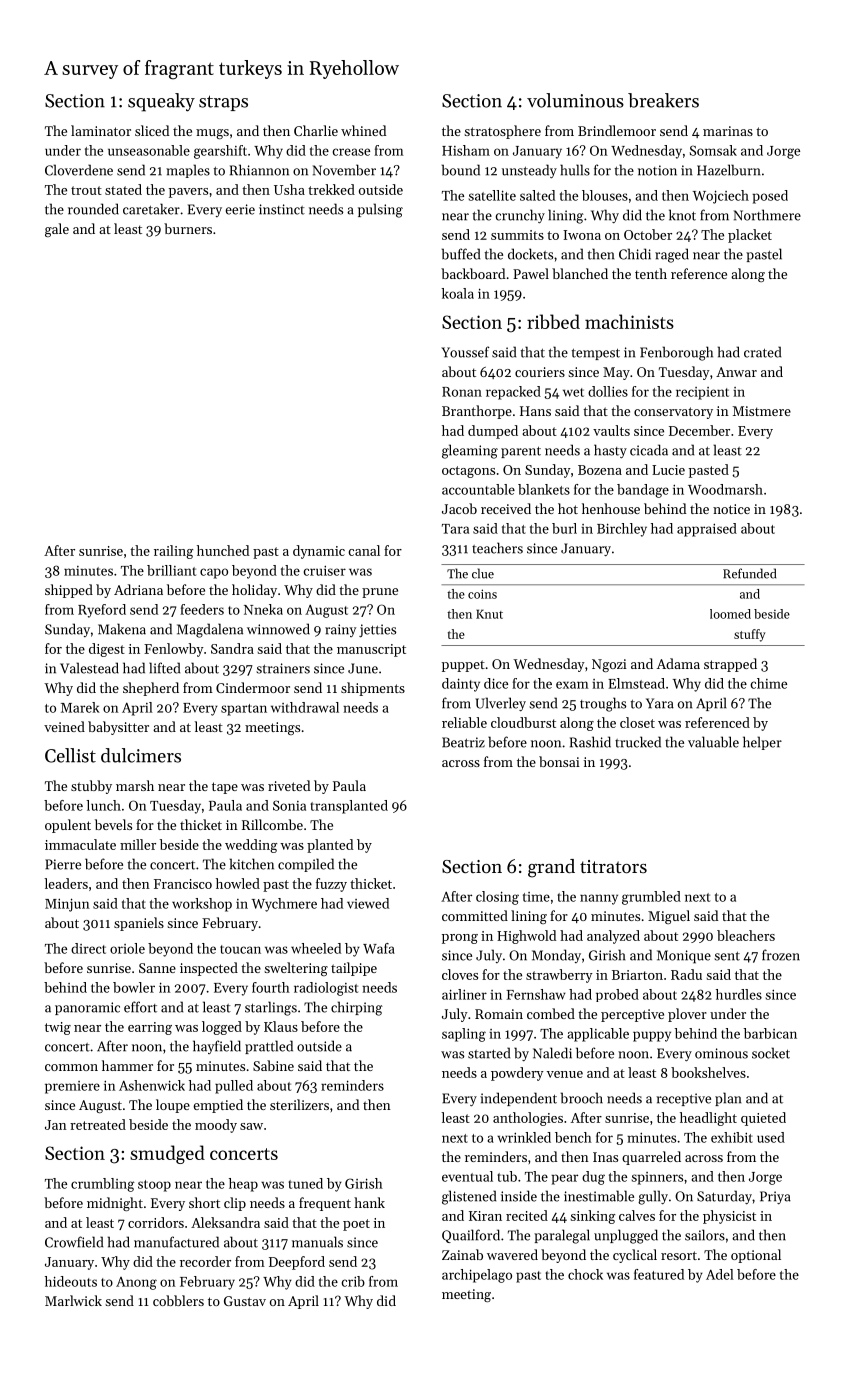 This page has height=1400, width=849. Describe the element at coordinates (518, 1099) in the page. I see `independent` at that location.
